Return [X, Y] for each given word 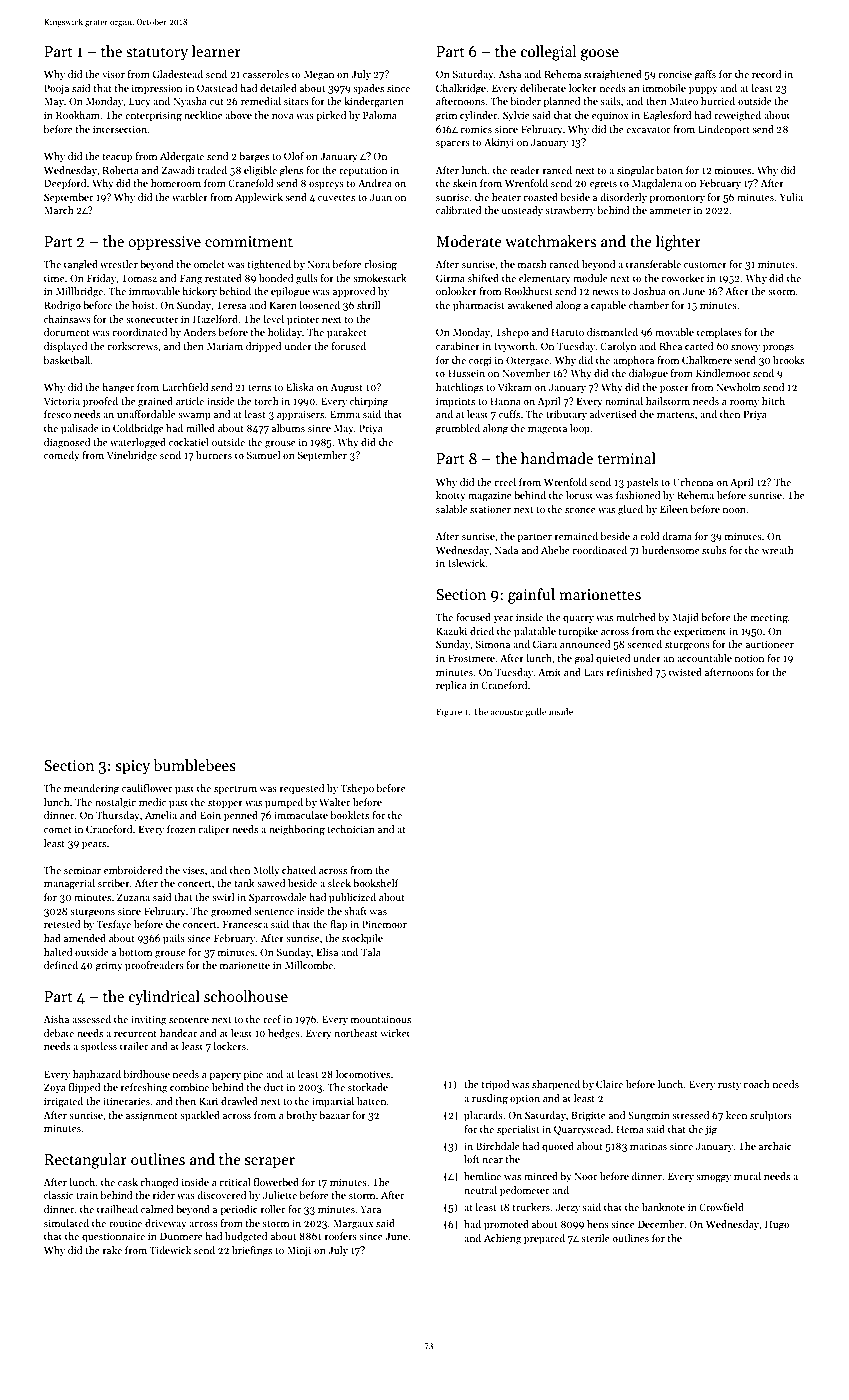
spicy [133, 767]
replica [451, 686]
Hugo [777, 1225]
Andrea [375, 183]
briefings [252, 1251]
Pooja [56, 89]
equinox [610, 116]
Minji [299, 1251]
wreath [778, 550]
